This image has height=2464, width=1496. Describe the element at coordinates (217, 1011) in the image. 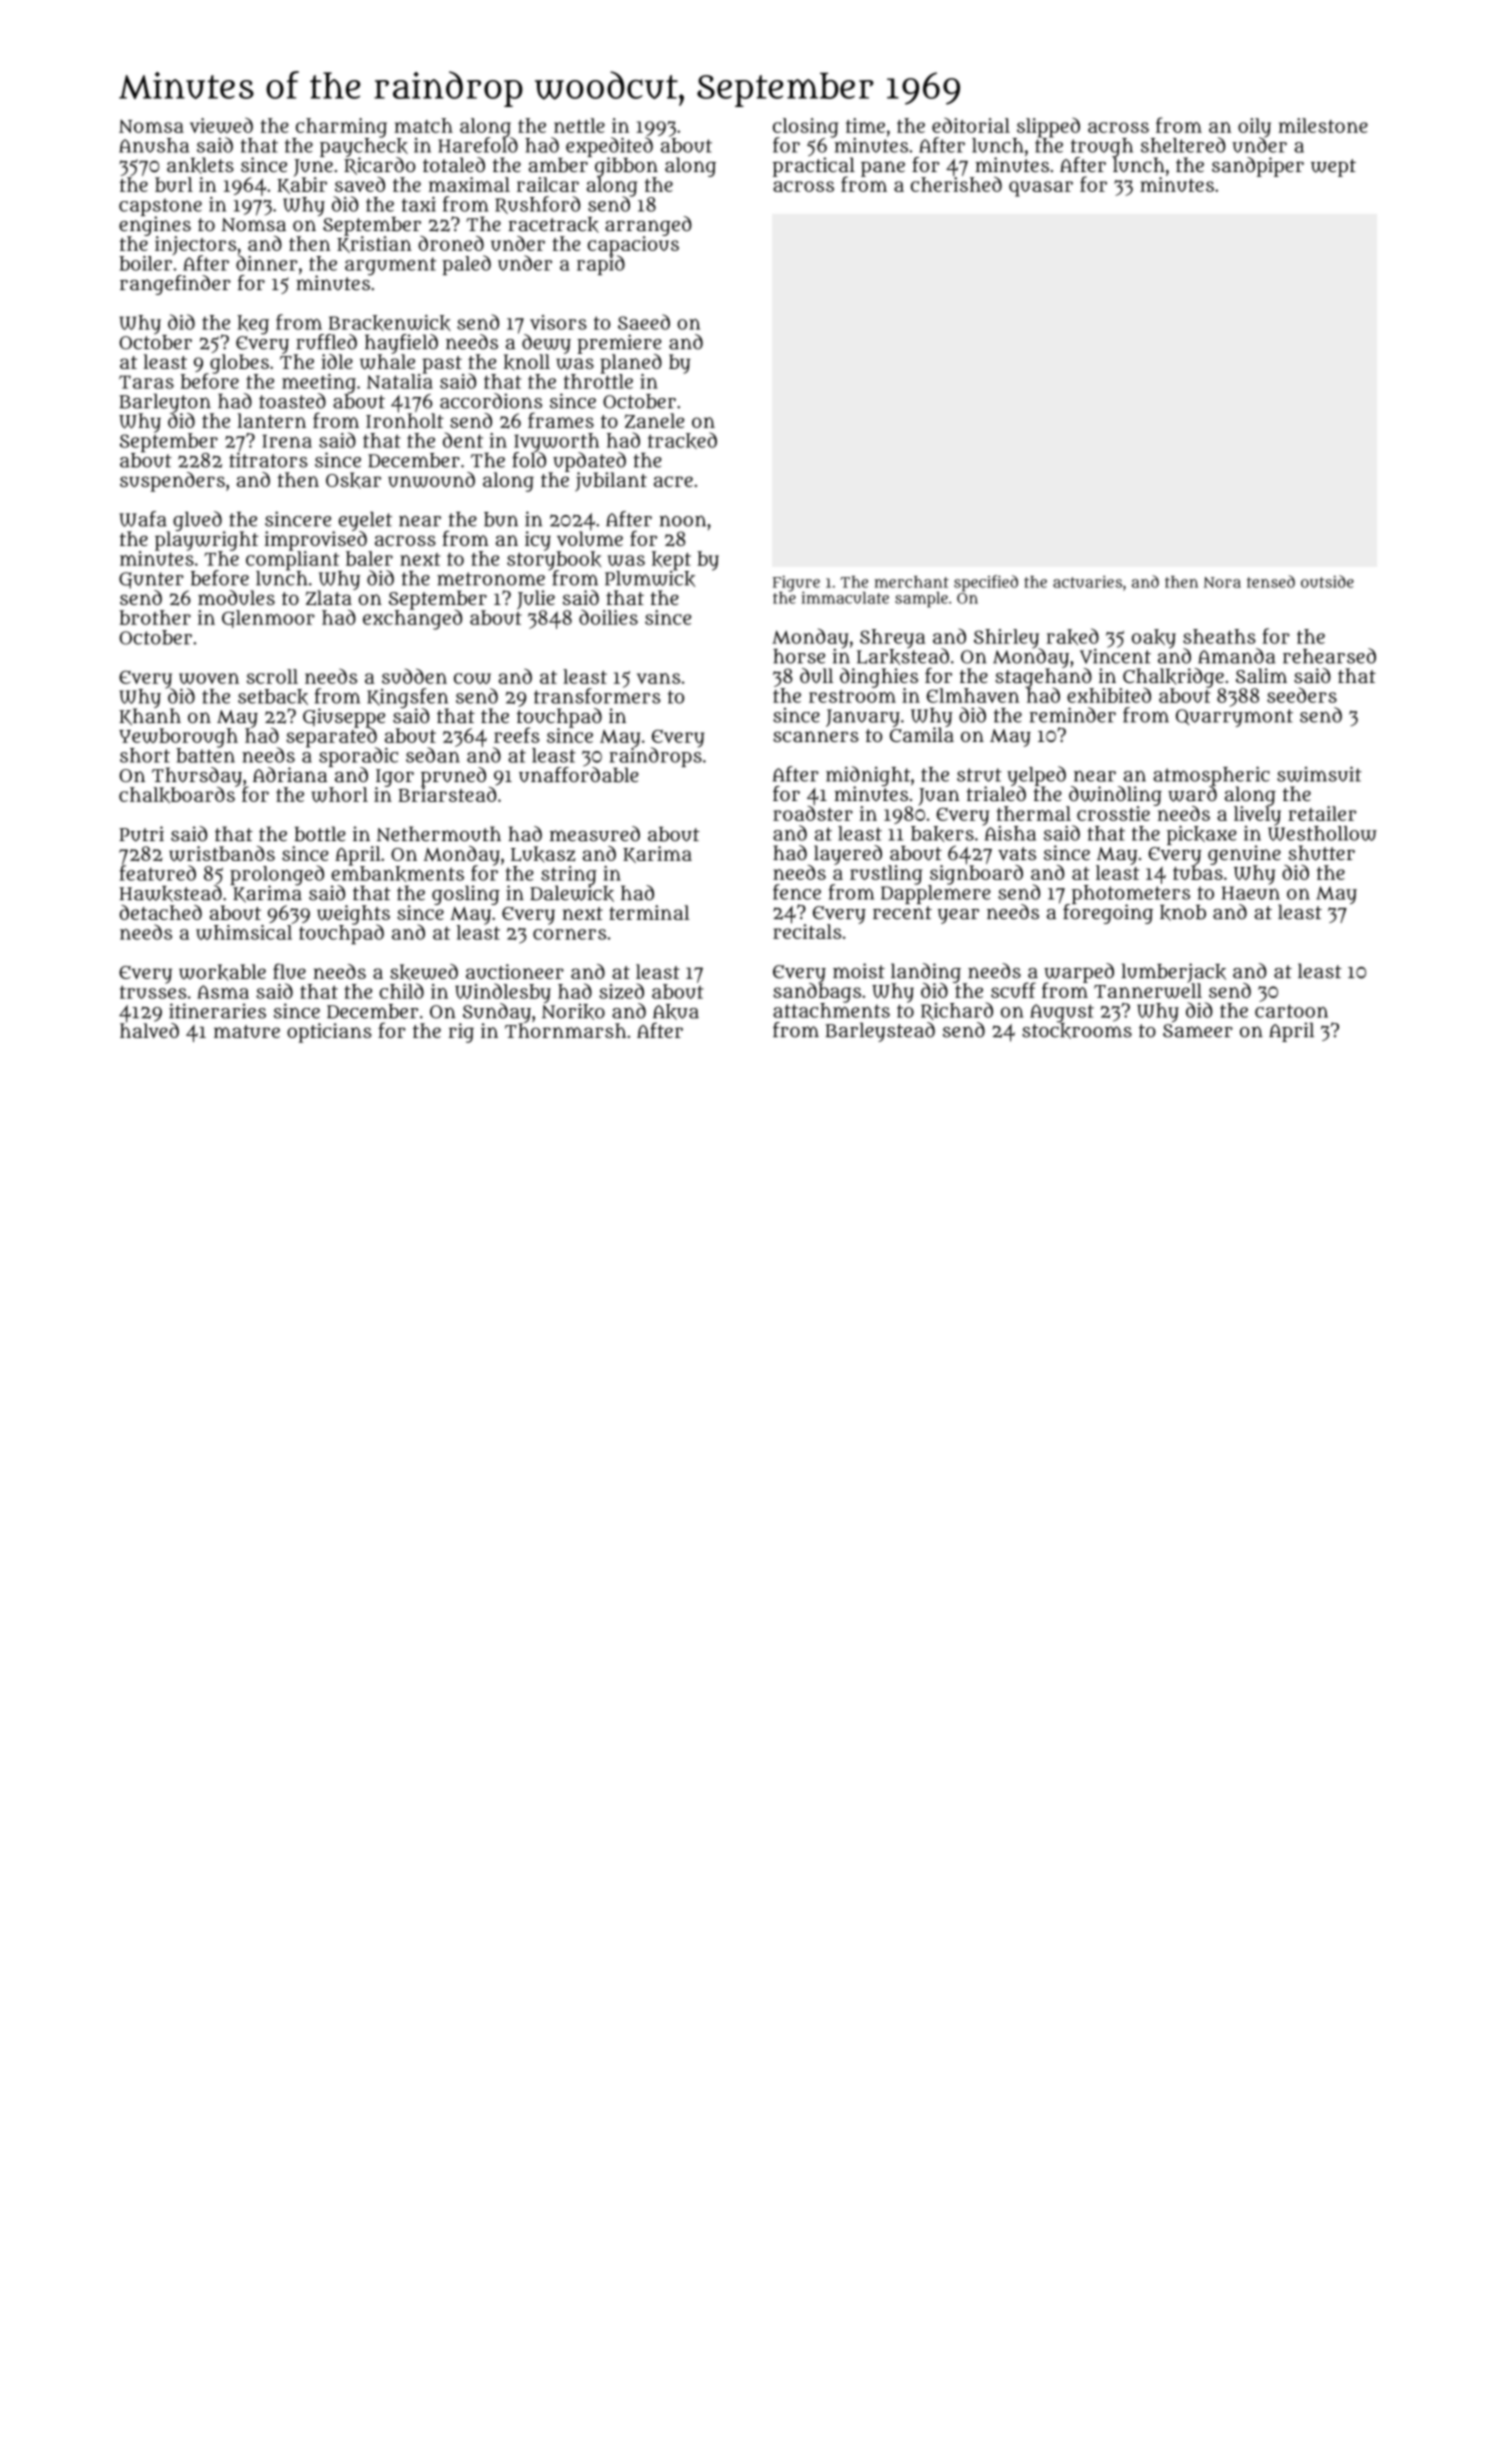

I see `itineraries` at that location.
